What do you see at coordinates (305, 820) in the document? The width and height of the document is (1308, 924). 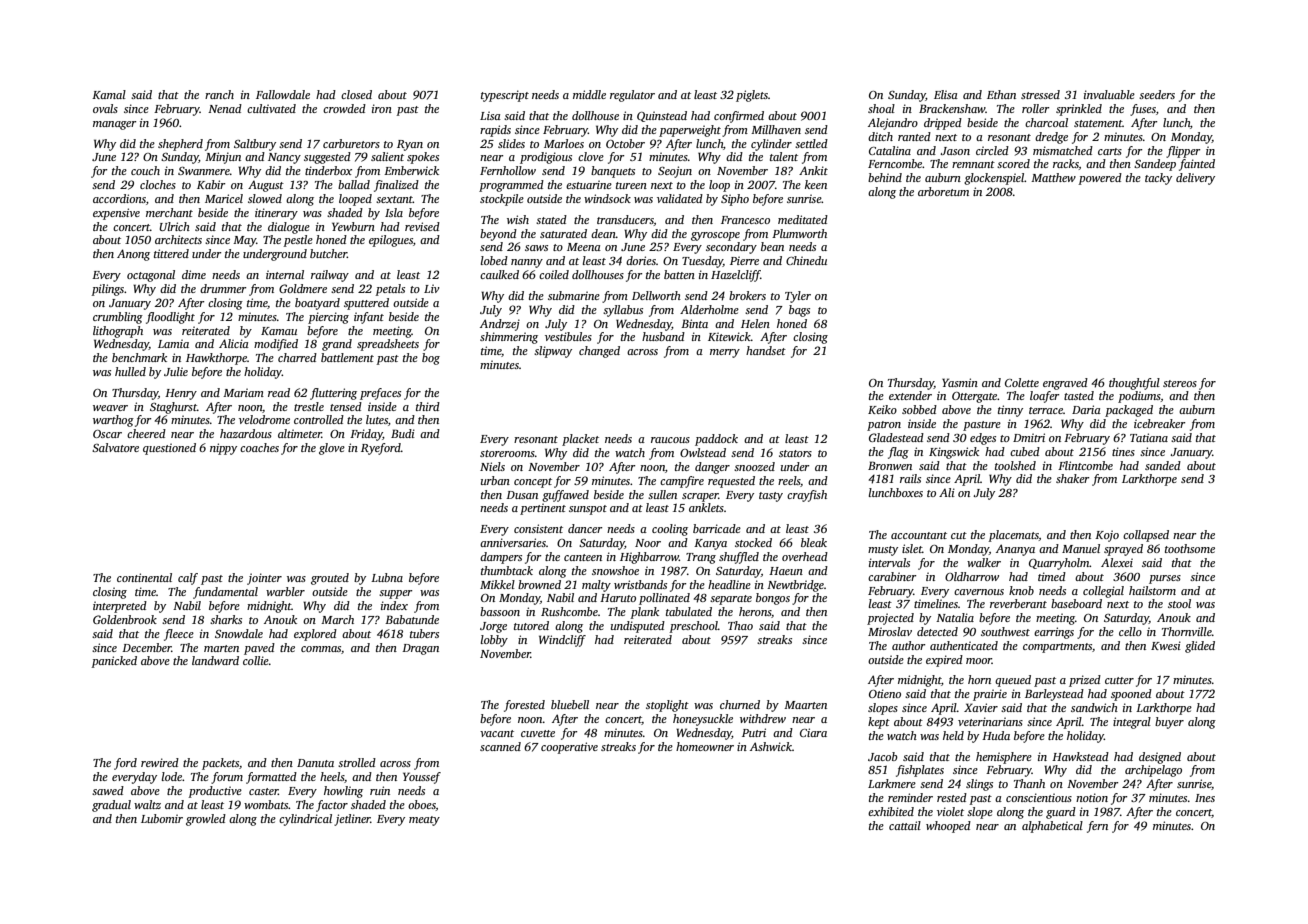 I see `cylindrical` at bounding box center [305, 820].
